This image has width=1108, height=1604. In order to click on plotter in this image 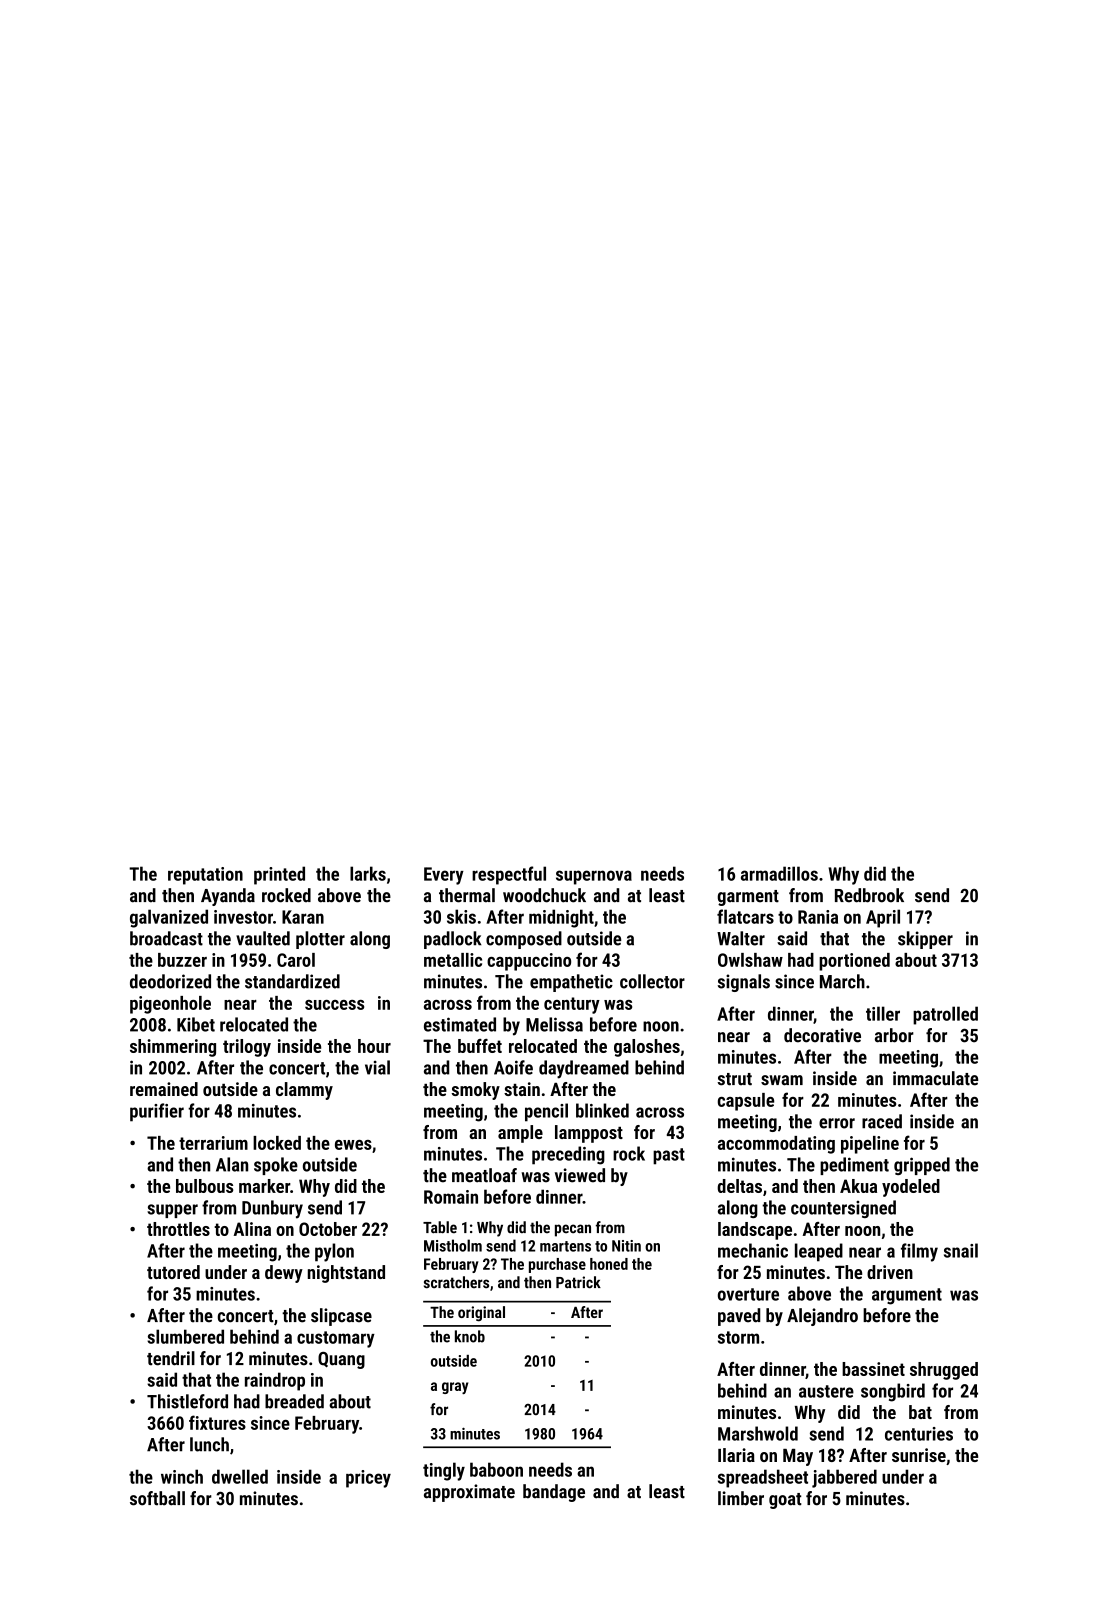, I will do `click(320, 940)`.
